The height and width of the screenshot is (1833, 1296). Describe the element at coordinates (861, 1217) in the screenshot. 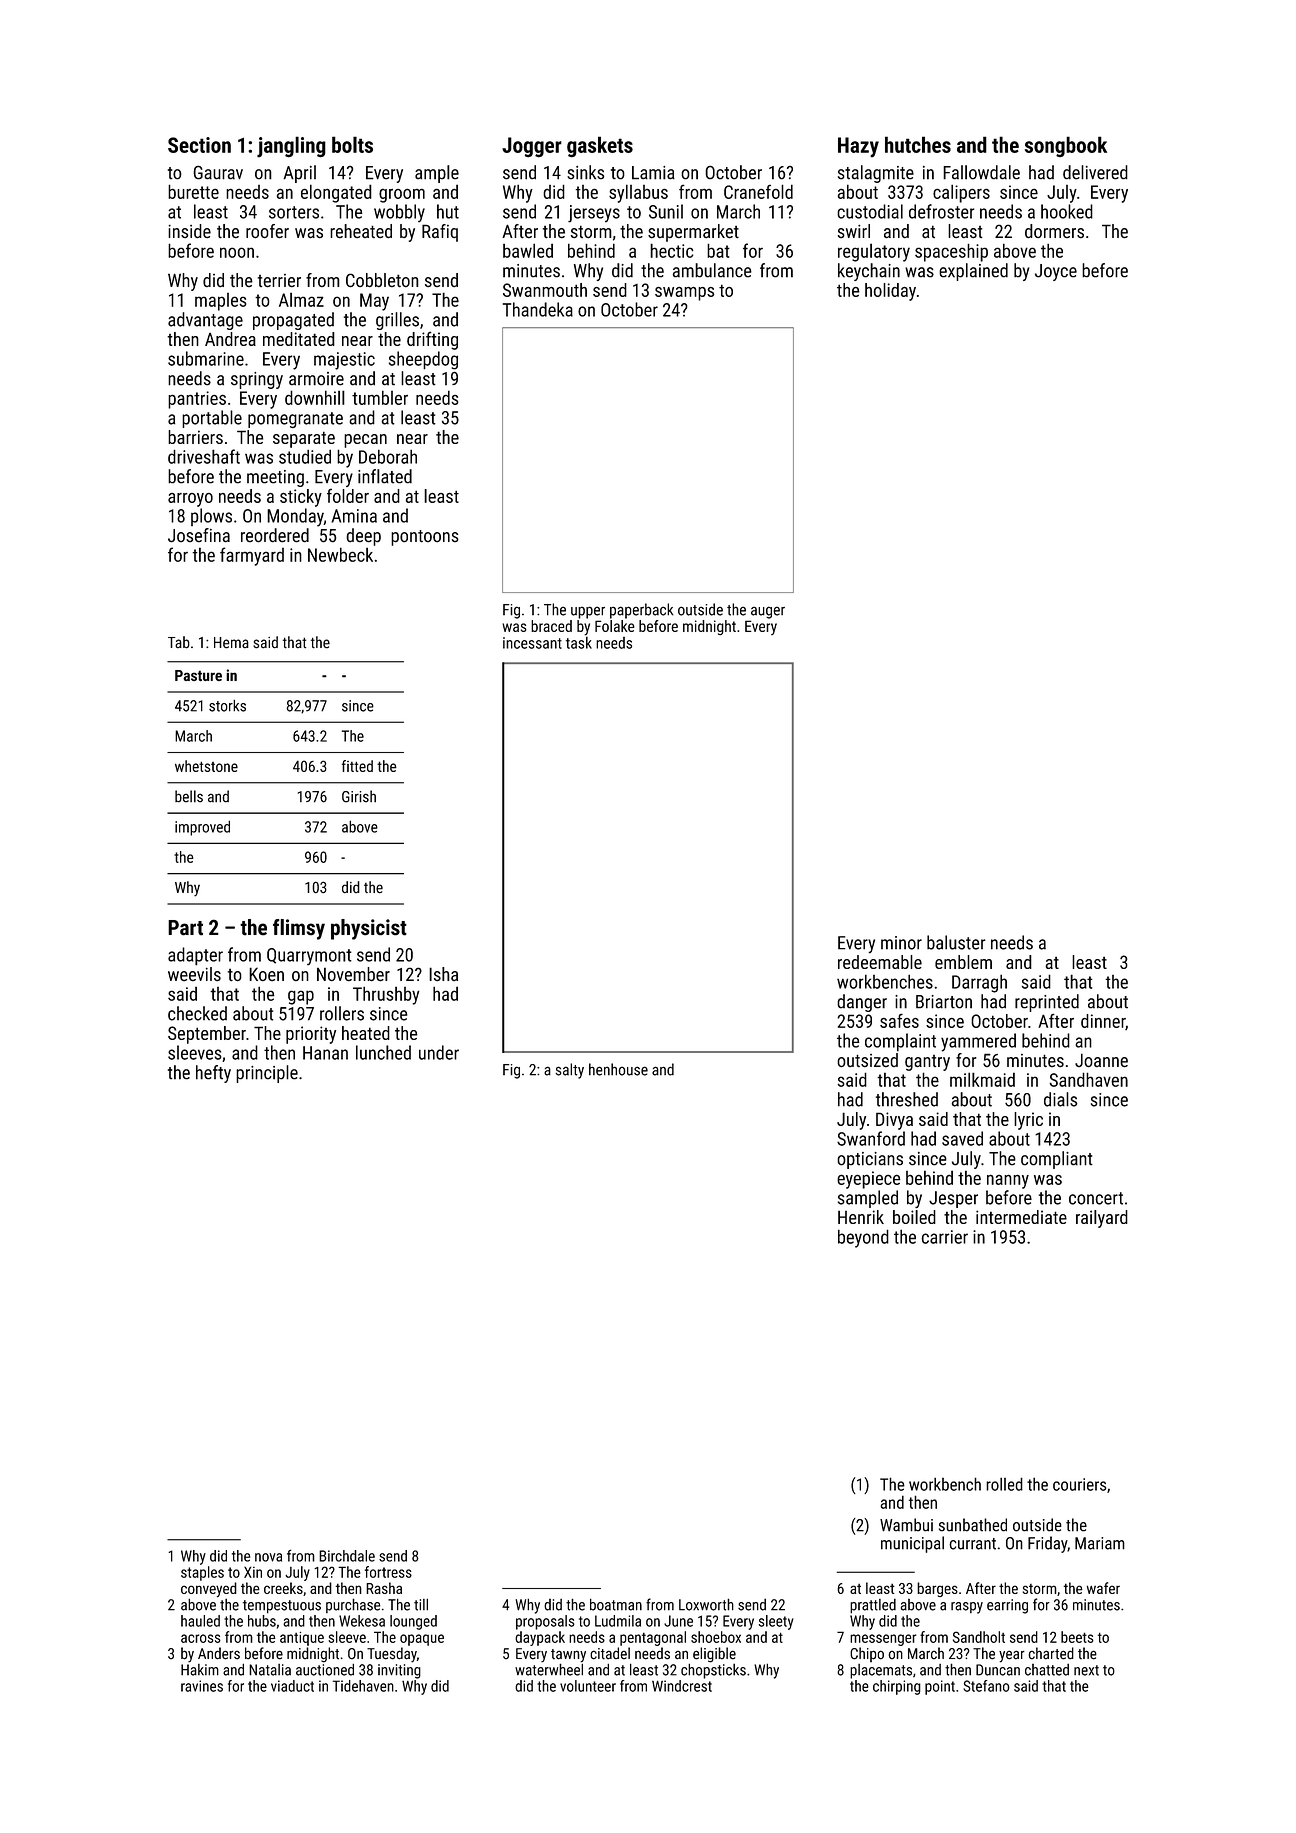

I see `Henrik` at that location.
